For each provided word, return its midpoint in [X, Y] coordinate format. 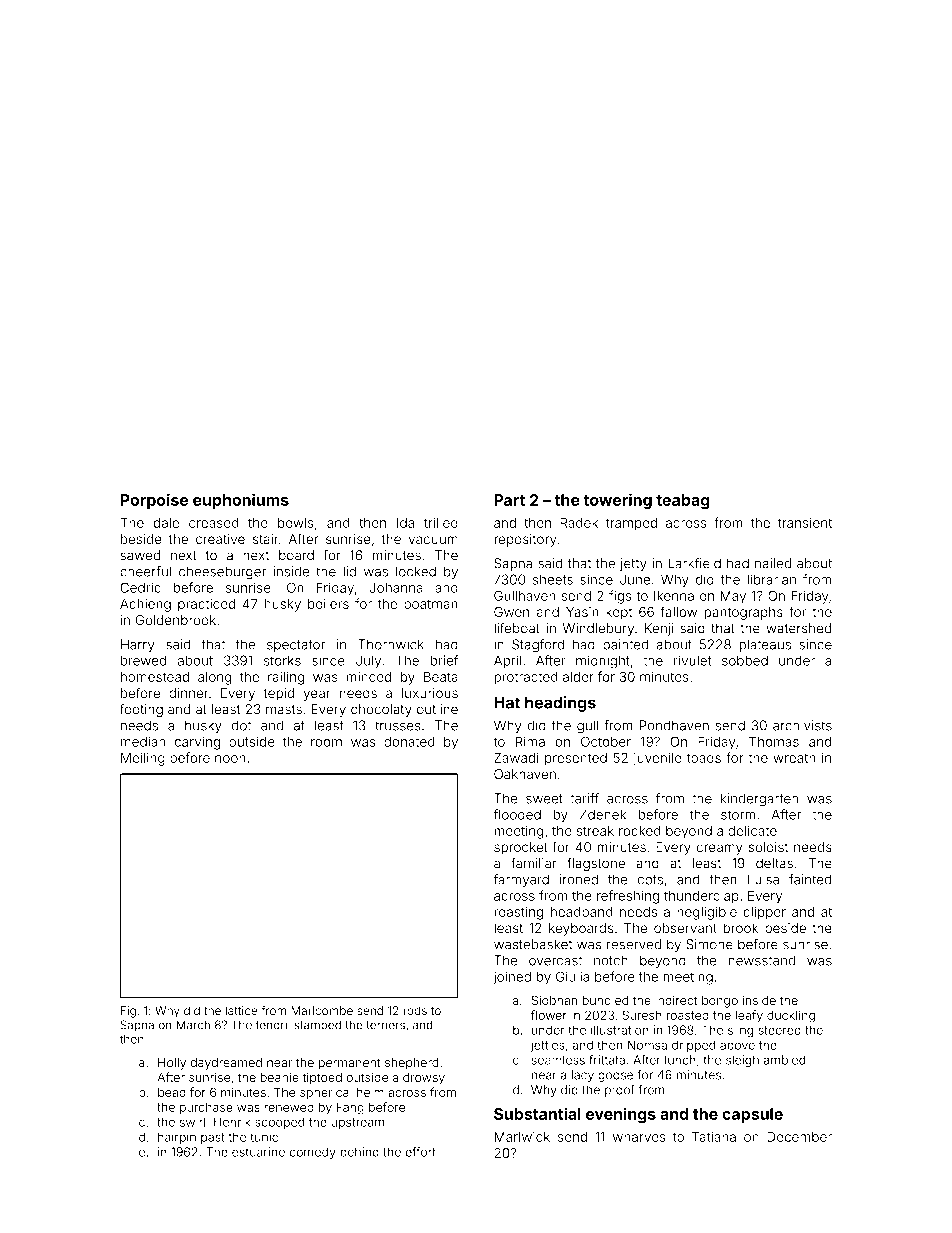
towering [618, 501]
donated [409, 742]
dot [241, 725]
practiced [206, 605]
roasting [518, 913]
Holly [172, 1064]
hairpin [177, 1138]
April [507, 661]
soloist [768, 847]
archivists [802, 725]
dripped [693, 1046]
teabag [683, 501]
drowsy [424, 1079]
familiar [534, 863]
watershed [798, 628]
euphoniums [241, 501]
